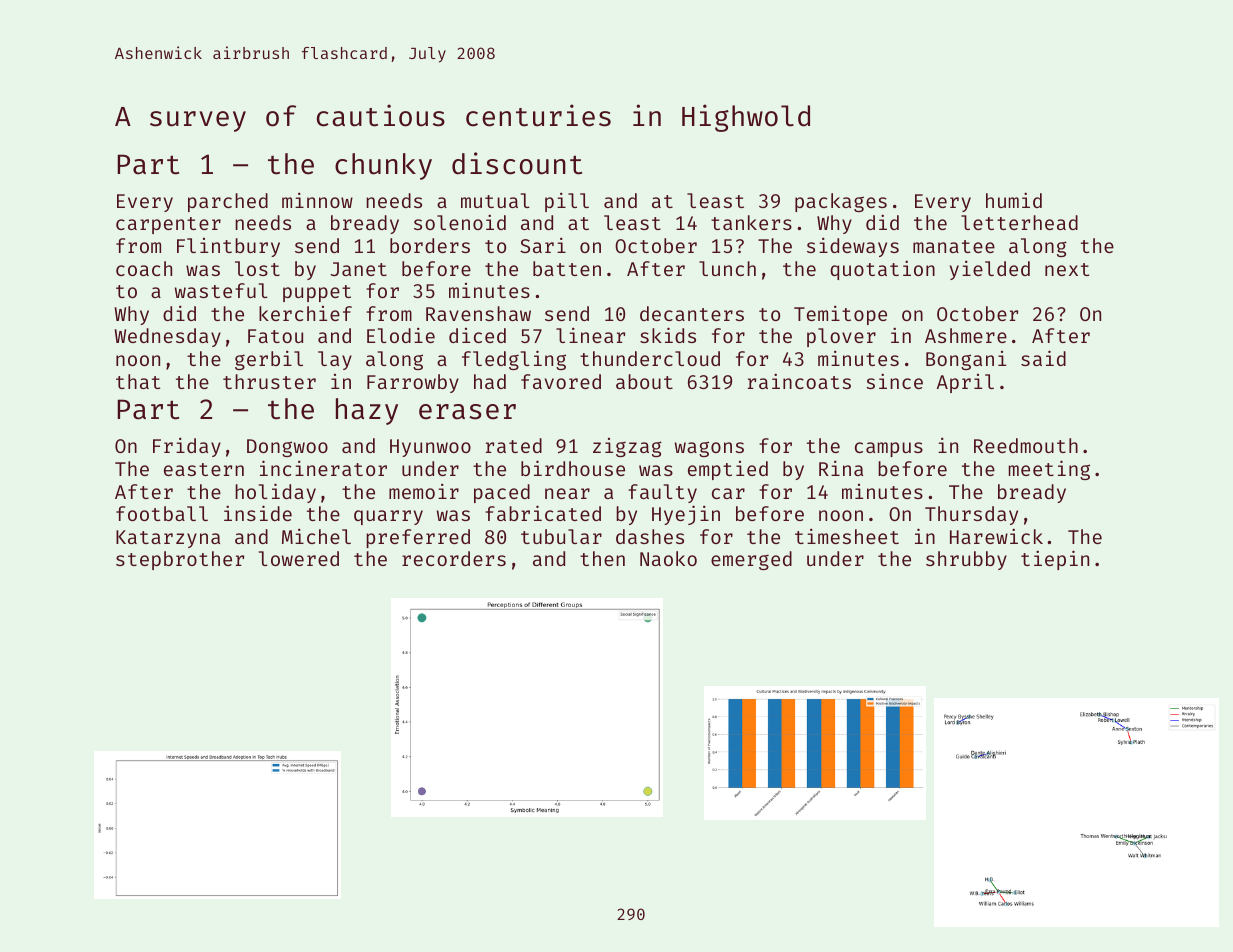 Image resolution: width=1233 pixels, height=952 pixels. I want to click on humid, so click(1014, 200).
